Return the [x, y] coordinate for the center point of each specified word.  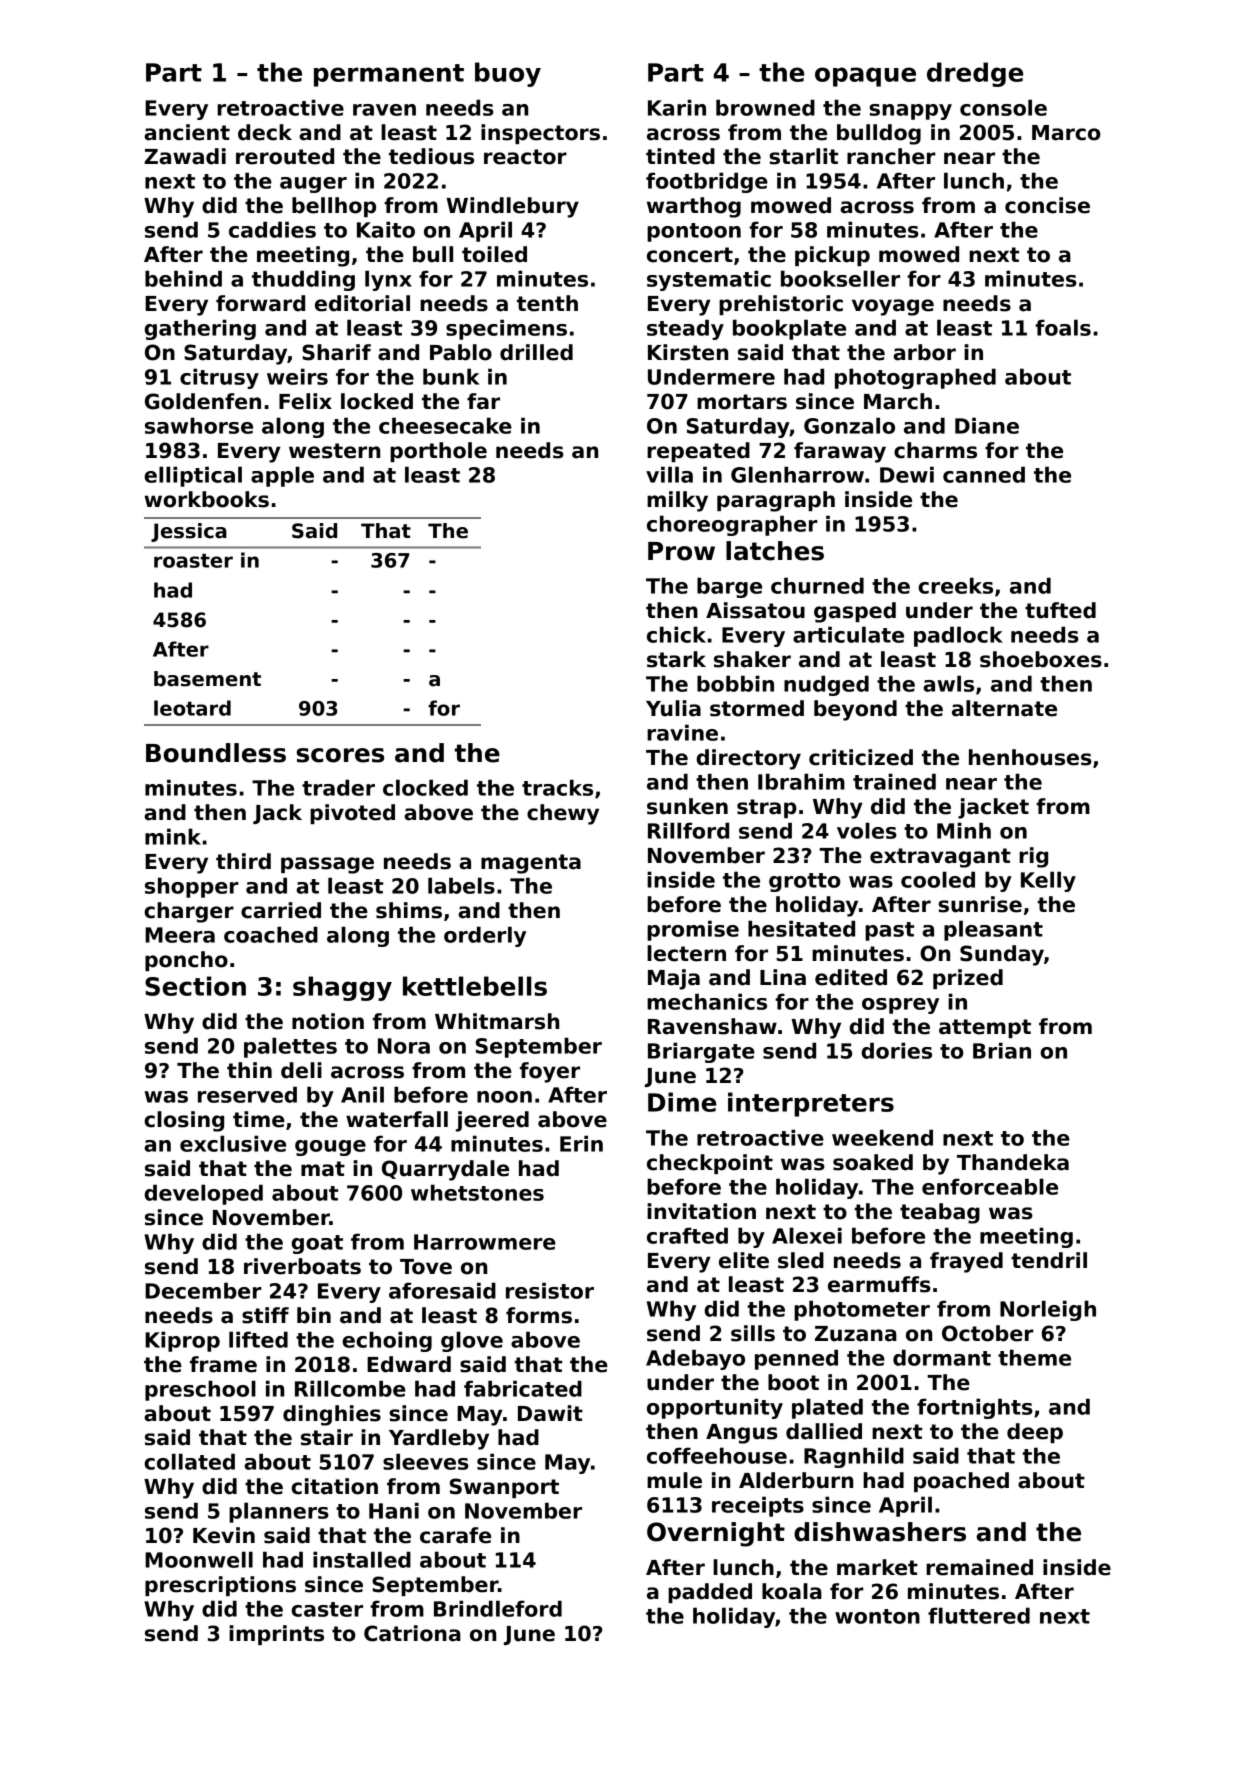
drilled [536, 352]
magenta [531, 864]
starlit [803, 156]
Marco [1066, 133]
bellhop [334, 207]
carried [281, 910]
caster [327, 1609]
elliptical [193, 476]
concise [1047, 205]
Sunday [1002, 955]
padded [710, 1593]
